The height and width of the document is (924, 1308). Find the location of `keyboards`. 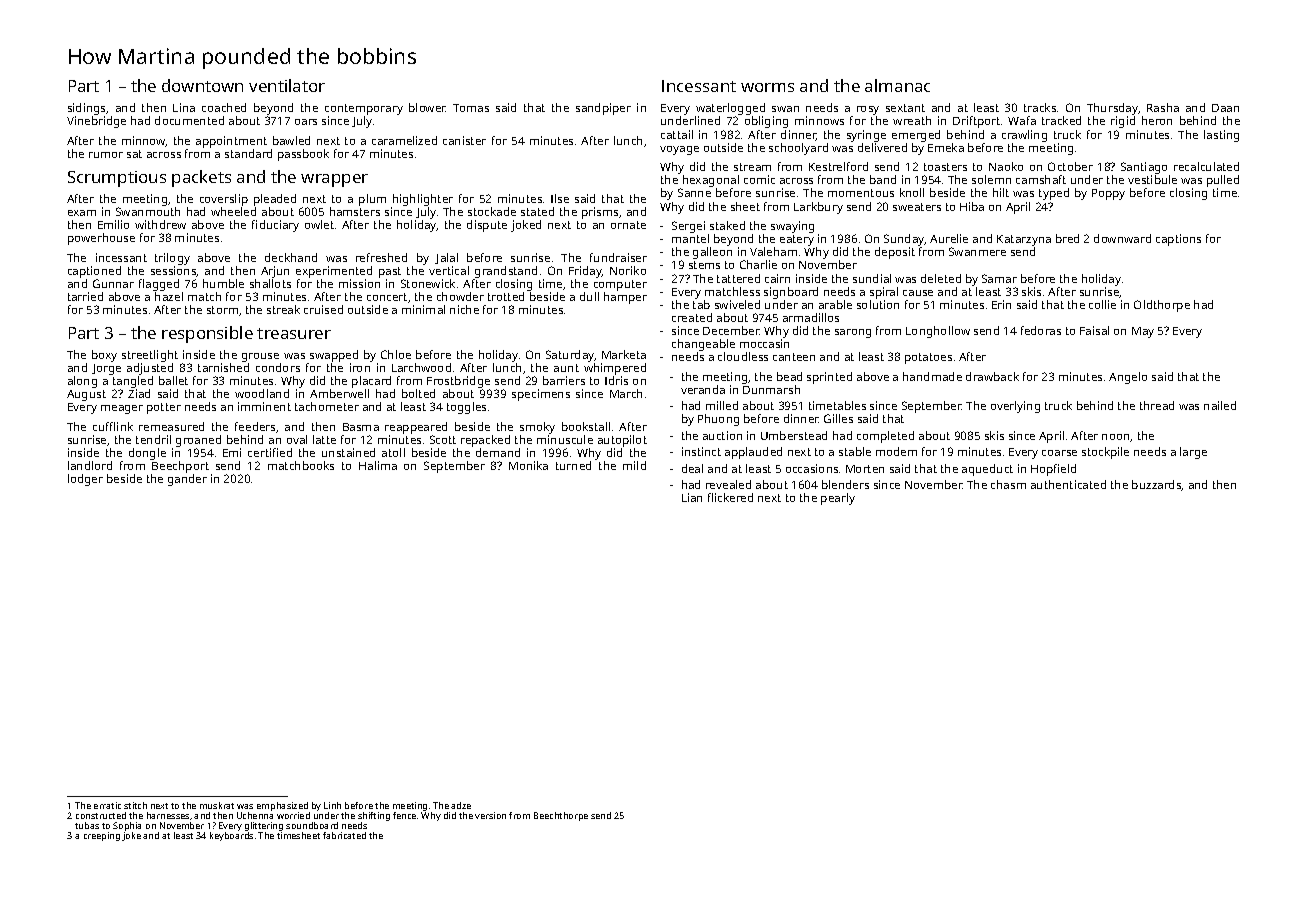

keyboards is located at coordinates (231, 836).
